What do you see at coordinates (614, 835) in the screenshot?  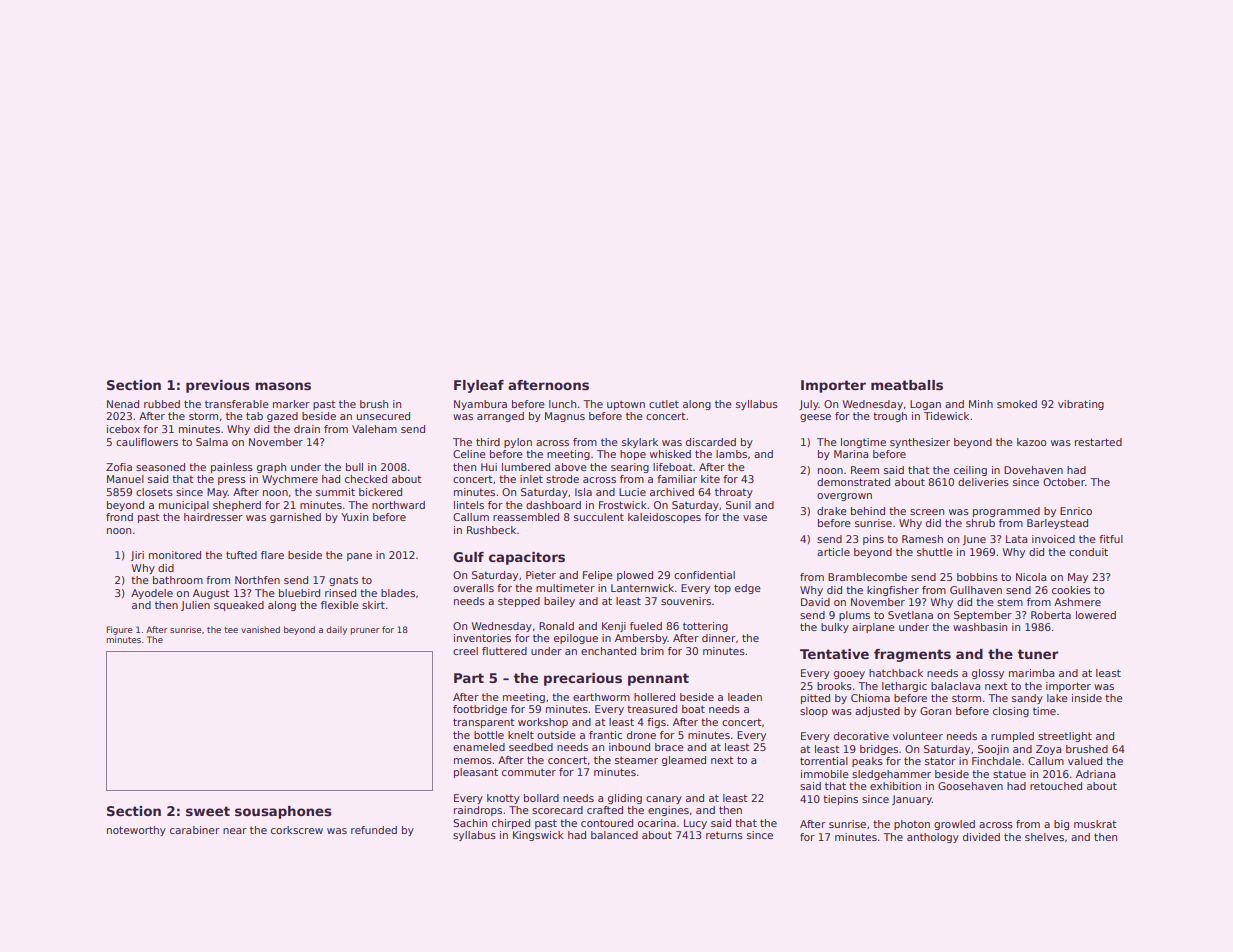 I see `balanced` at bounding box center [614, 835].
